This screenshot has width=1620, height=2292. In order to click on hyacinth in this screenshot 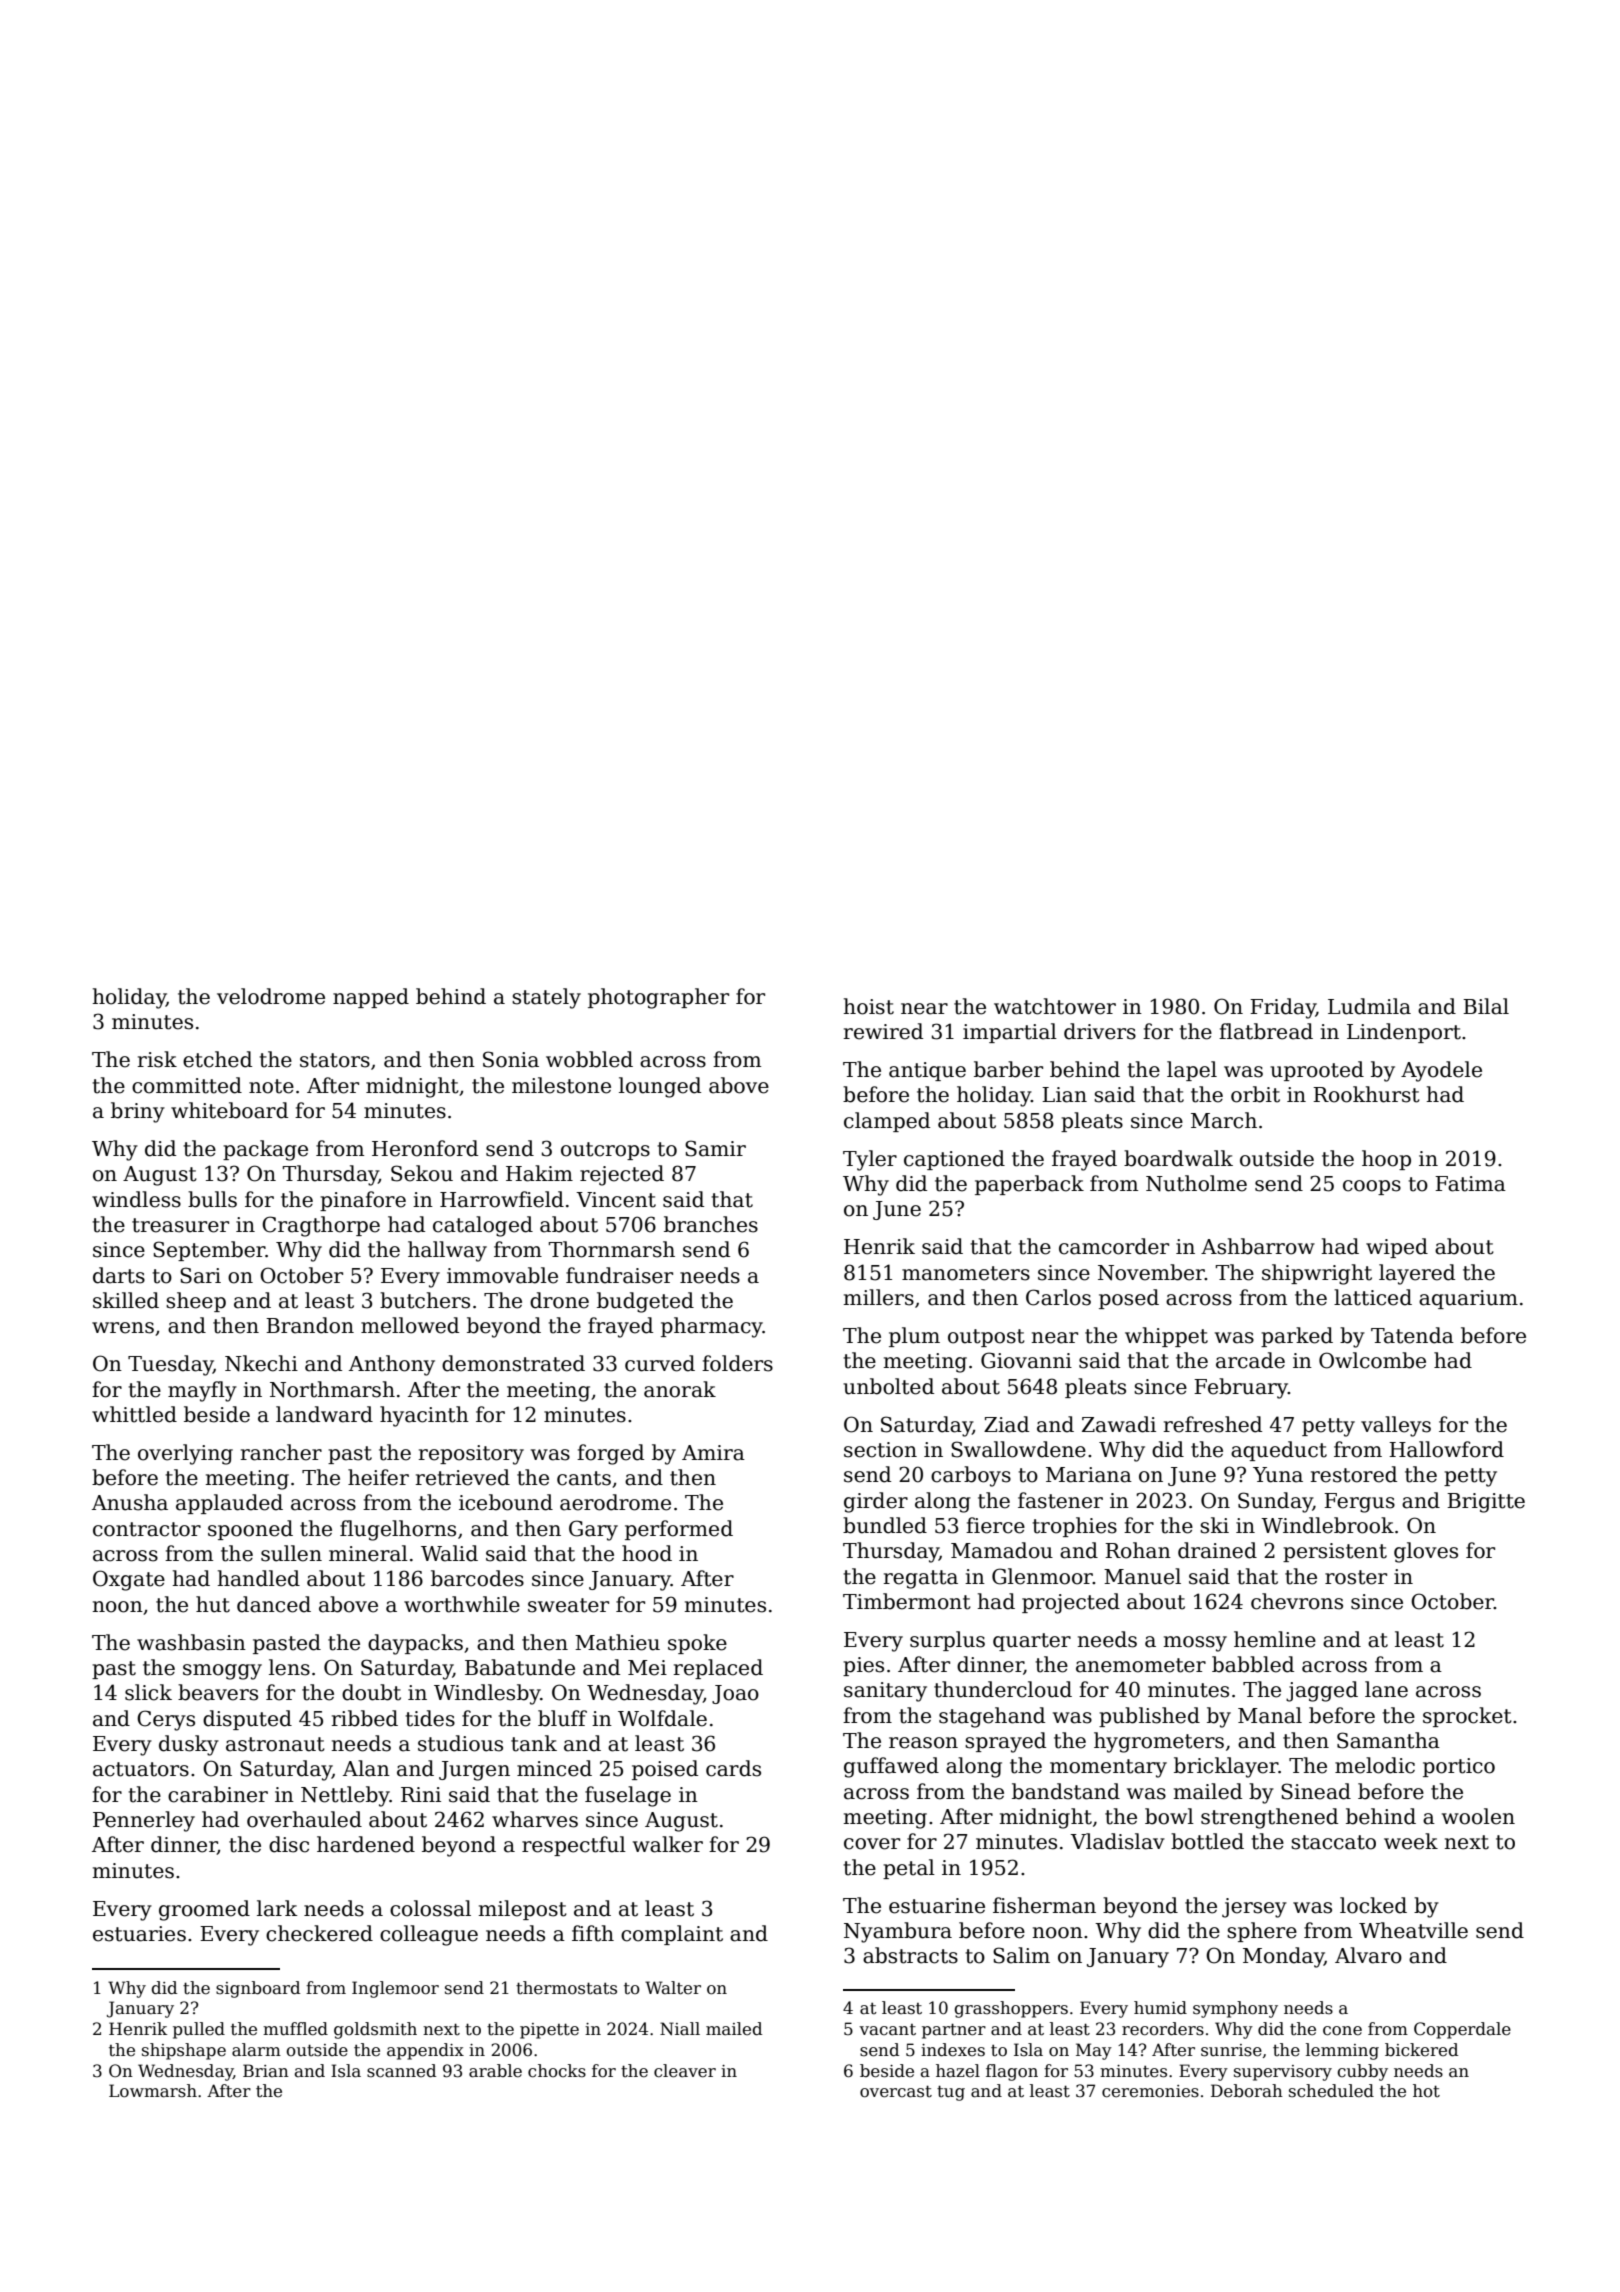, I will do `click(424, 1416)`.
